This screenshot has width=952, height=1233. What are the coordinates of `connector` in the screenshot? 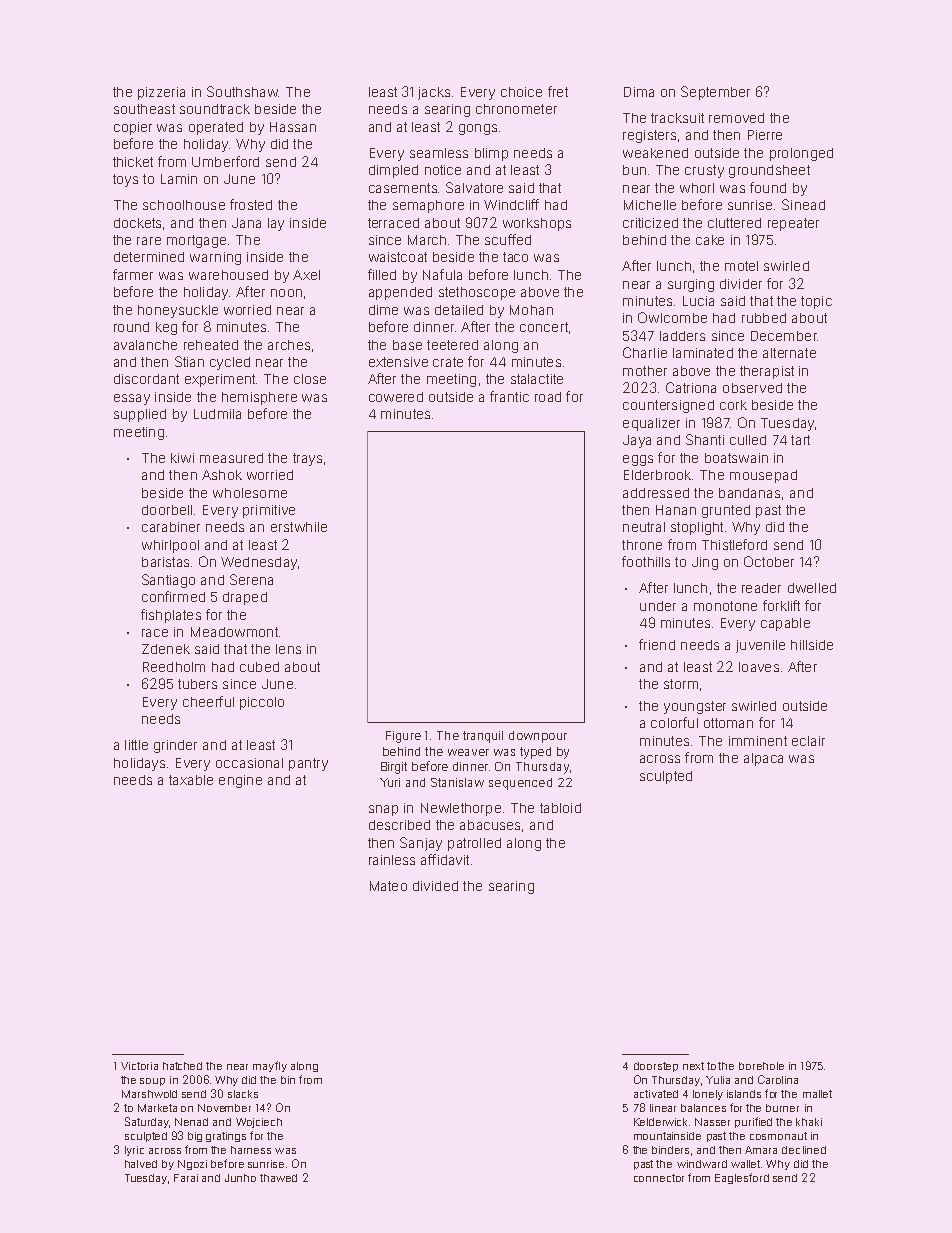 It's located at (659, 1178).
